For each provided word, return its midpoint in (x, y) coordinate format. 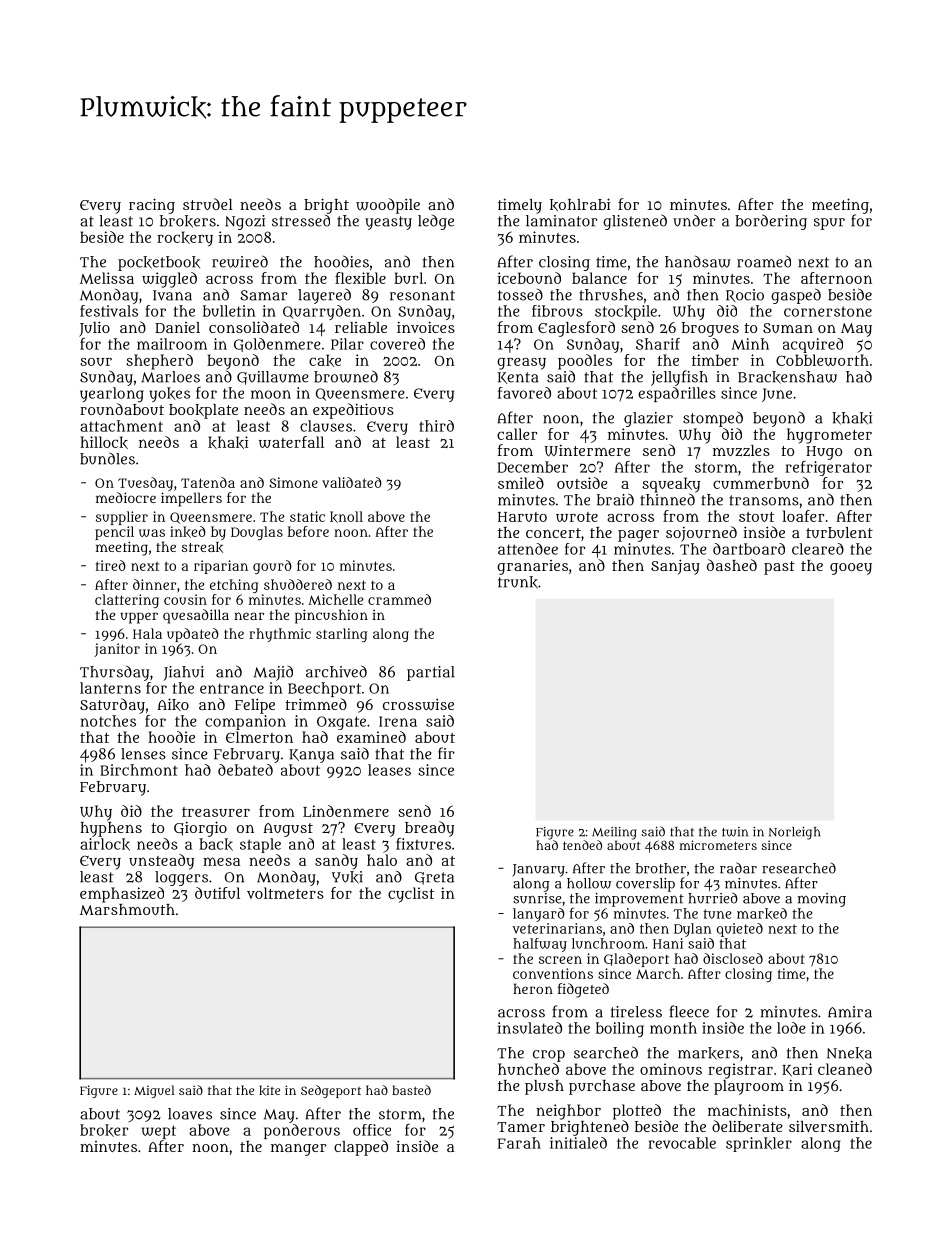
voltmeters (285, 893)
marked (762, 914)
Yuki (347, 877)
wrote (577, 517)
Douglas (257, 533)
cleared (818, 549)
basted (411, 1090)
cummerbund (761, 483)
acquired (813, 345)
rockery (185, 239)
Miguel (154, 1091)
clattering (127, 601)
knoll (346, 517)
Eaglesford (576, 329)
